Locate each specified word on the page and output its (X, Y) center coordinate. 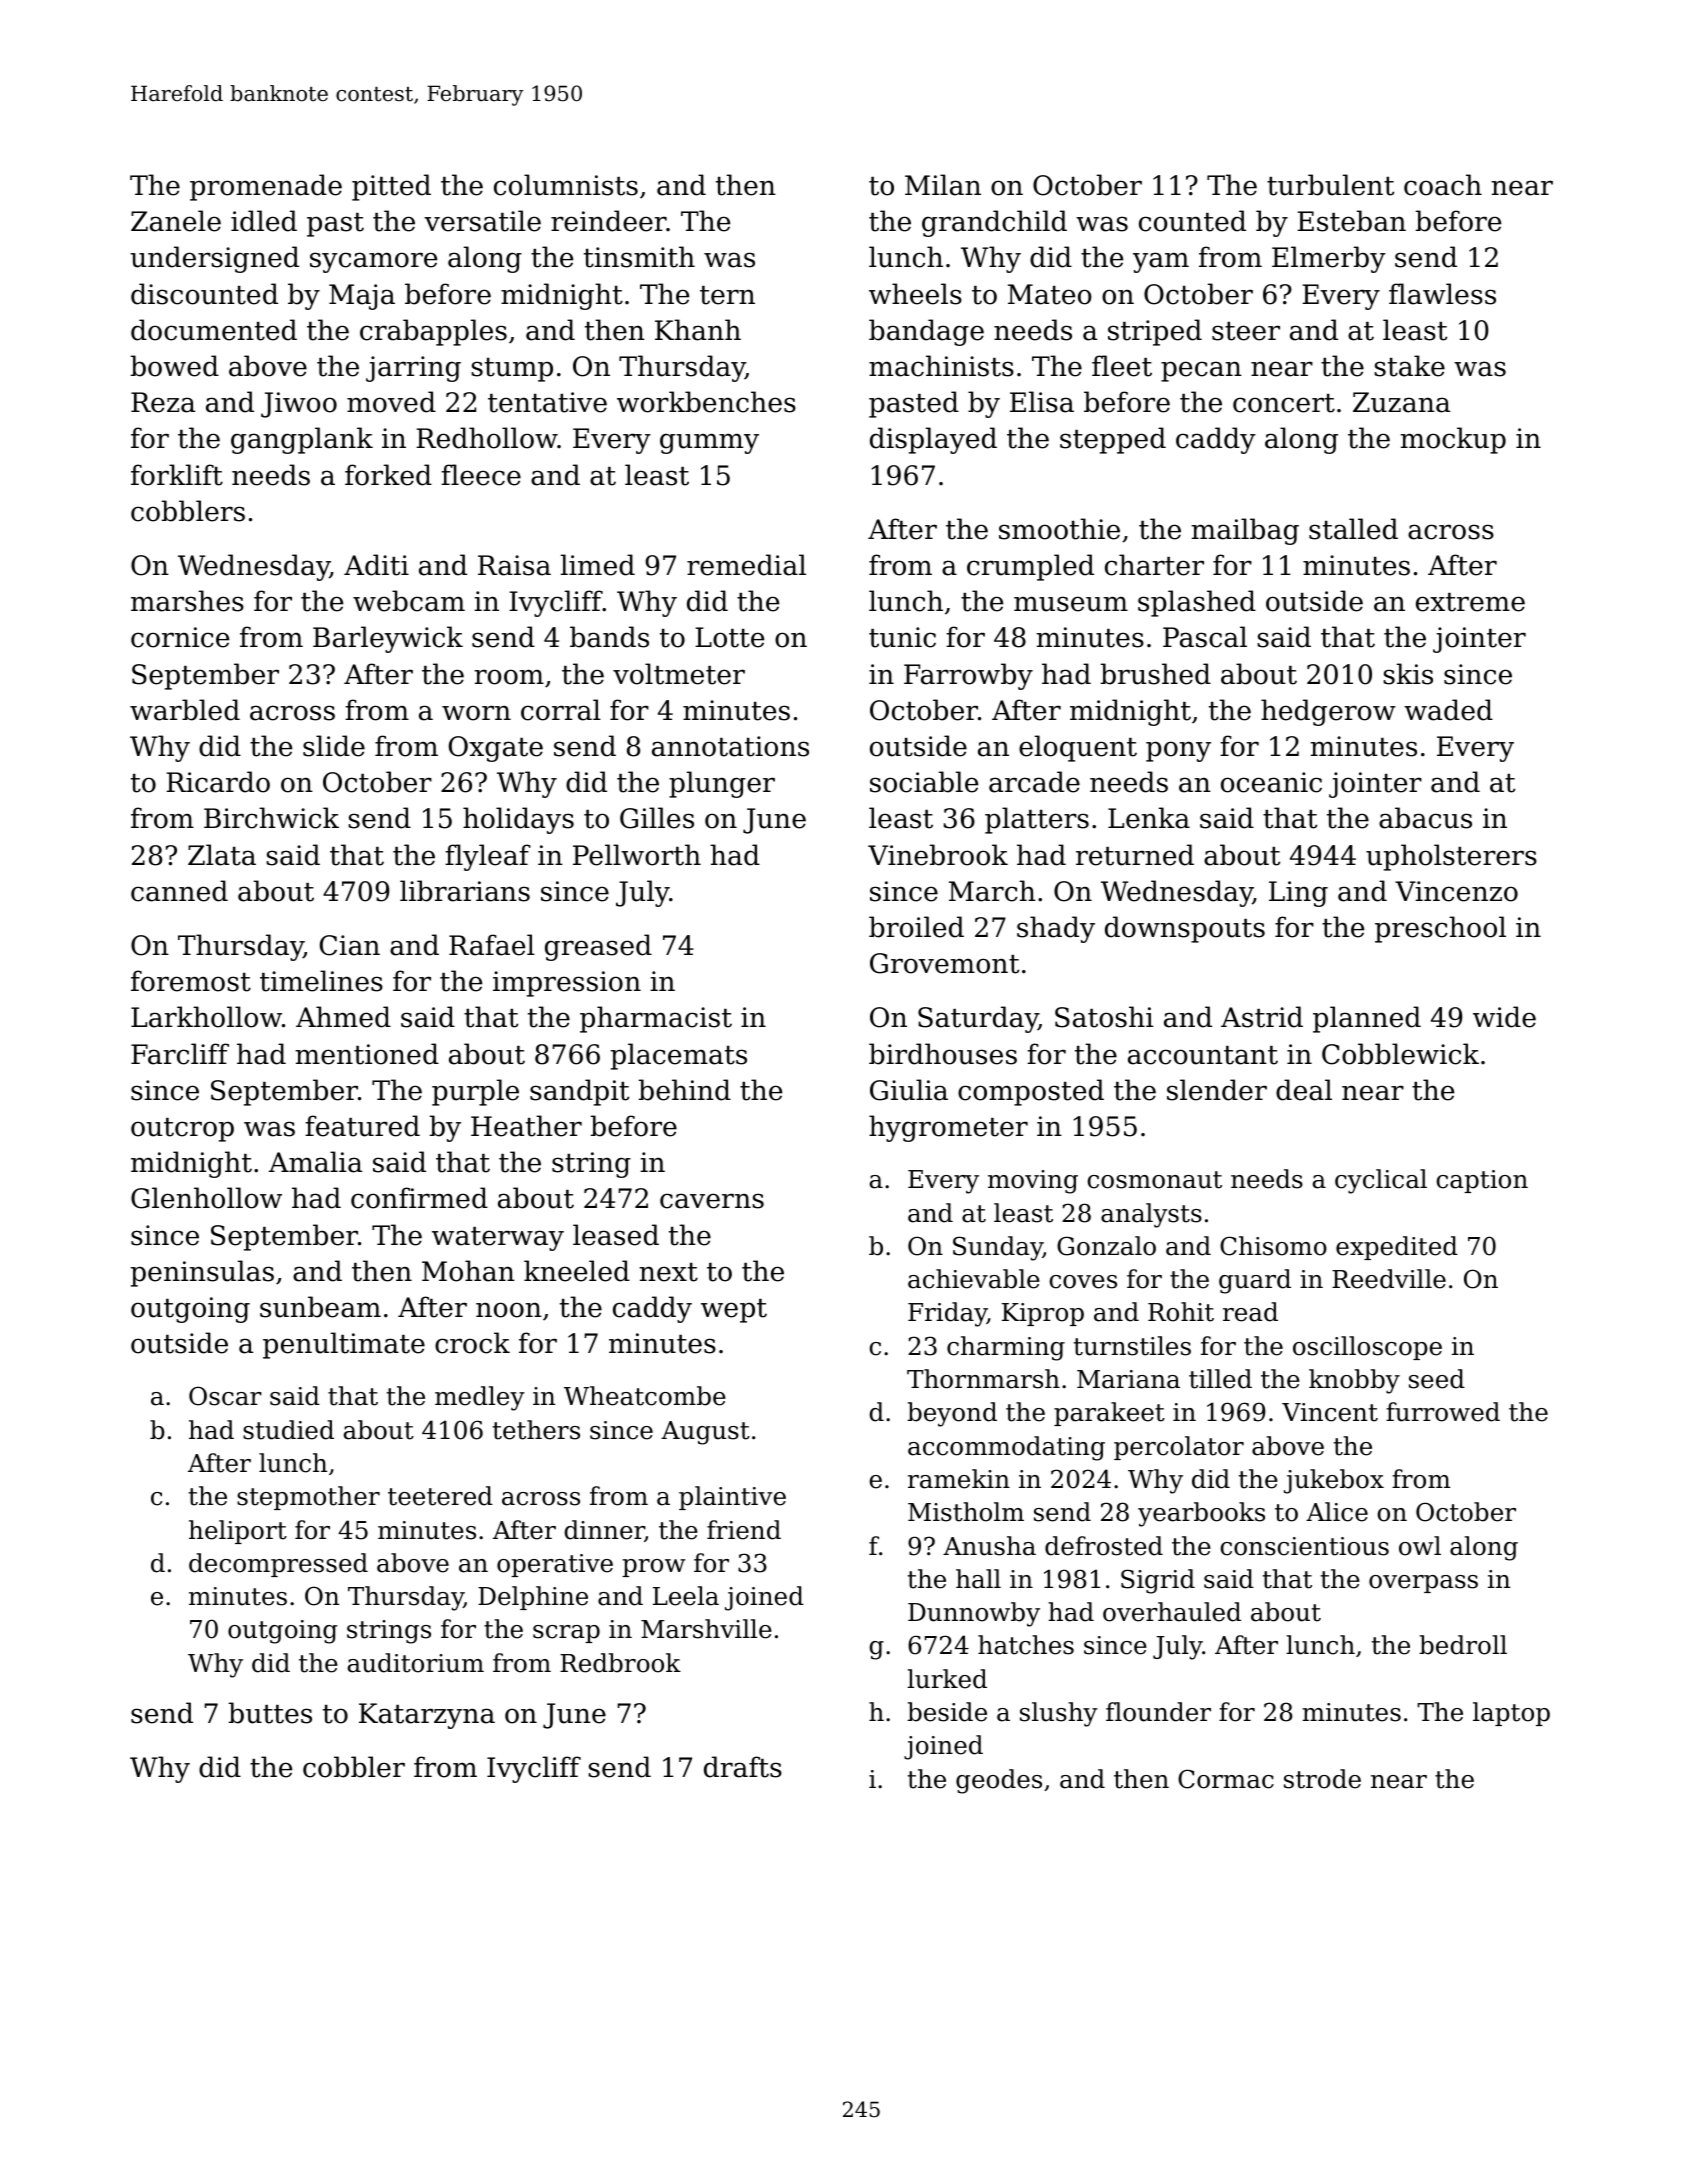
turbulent (1330, 185)
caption (1482, 1181)
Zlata (222, 855)
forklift (177, 475)
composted (1031, 1092)
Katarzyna (427, 1716)
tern (727, 295)
